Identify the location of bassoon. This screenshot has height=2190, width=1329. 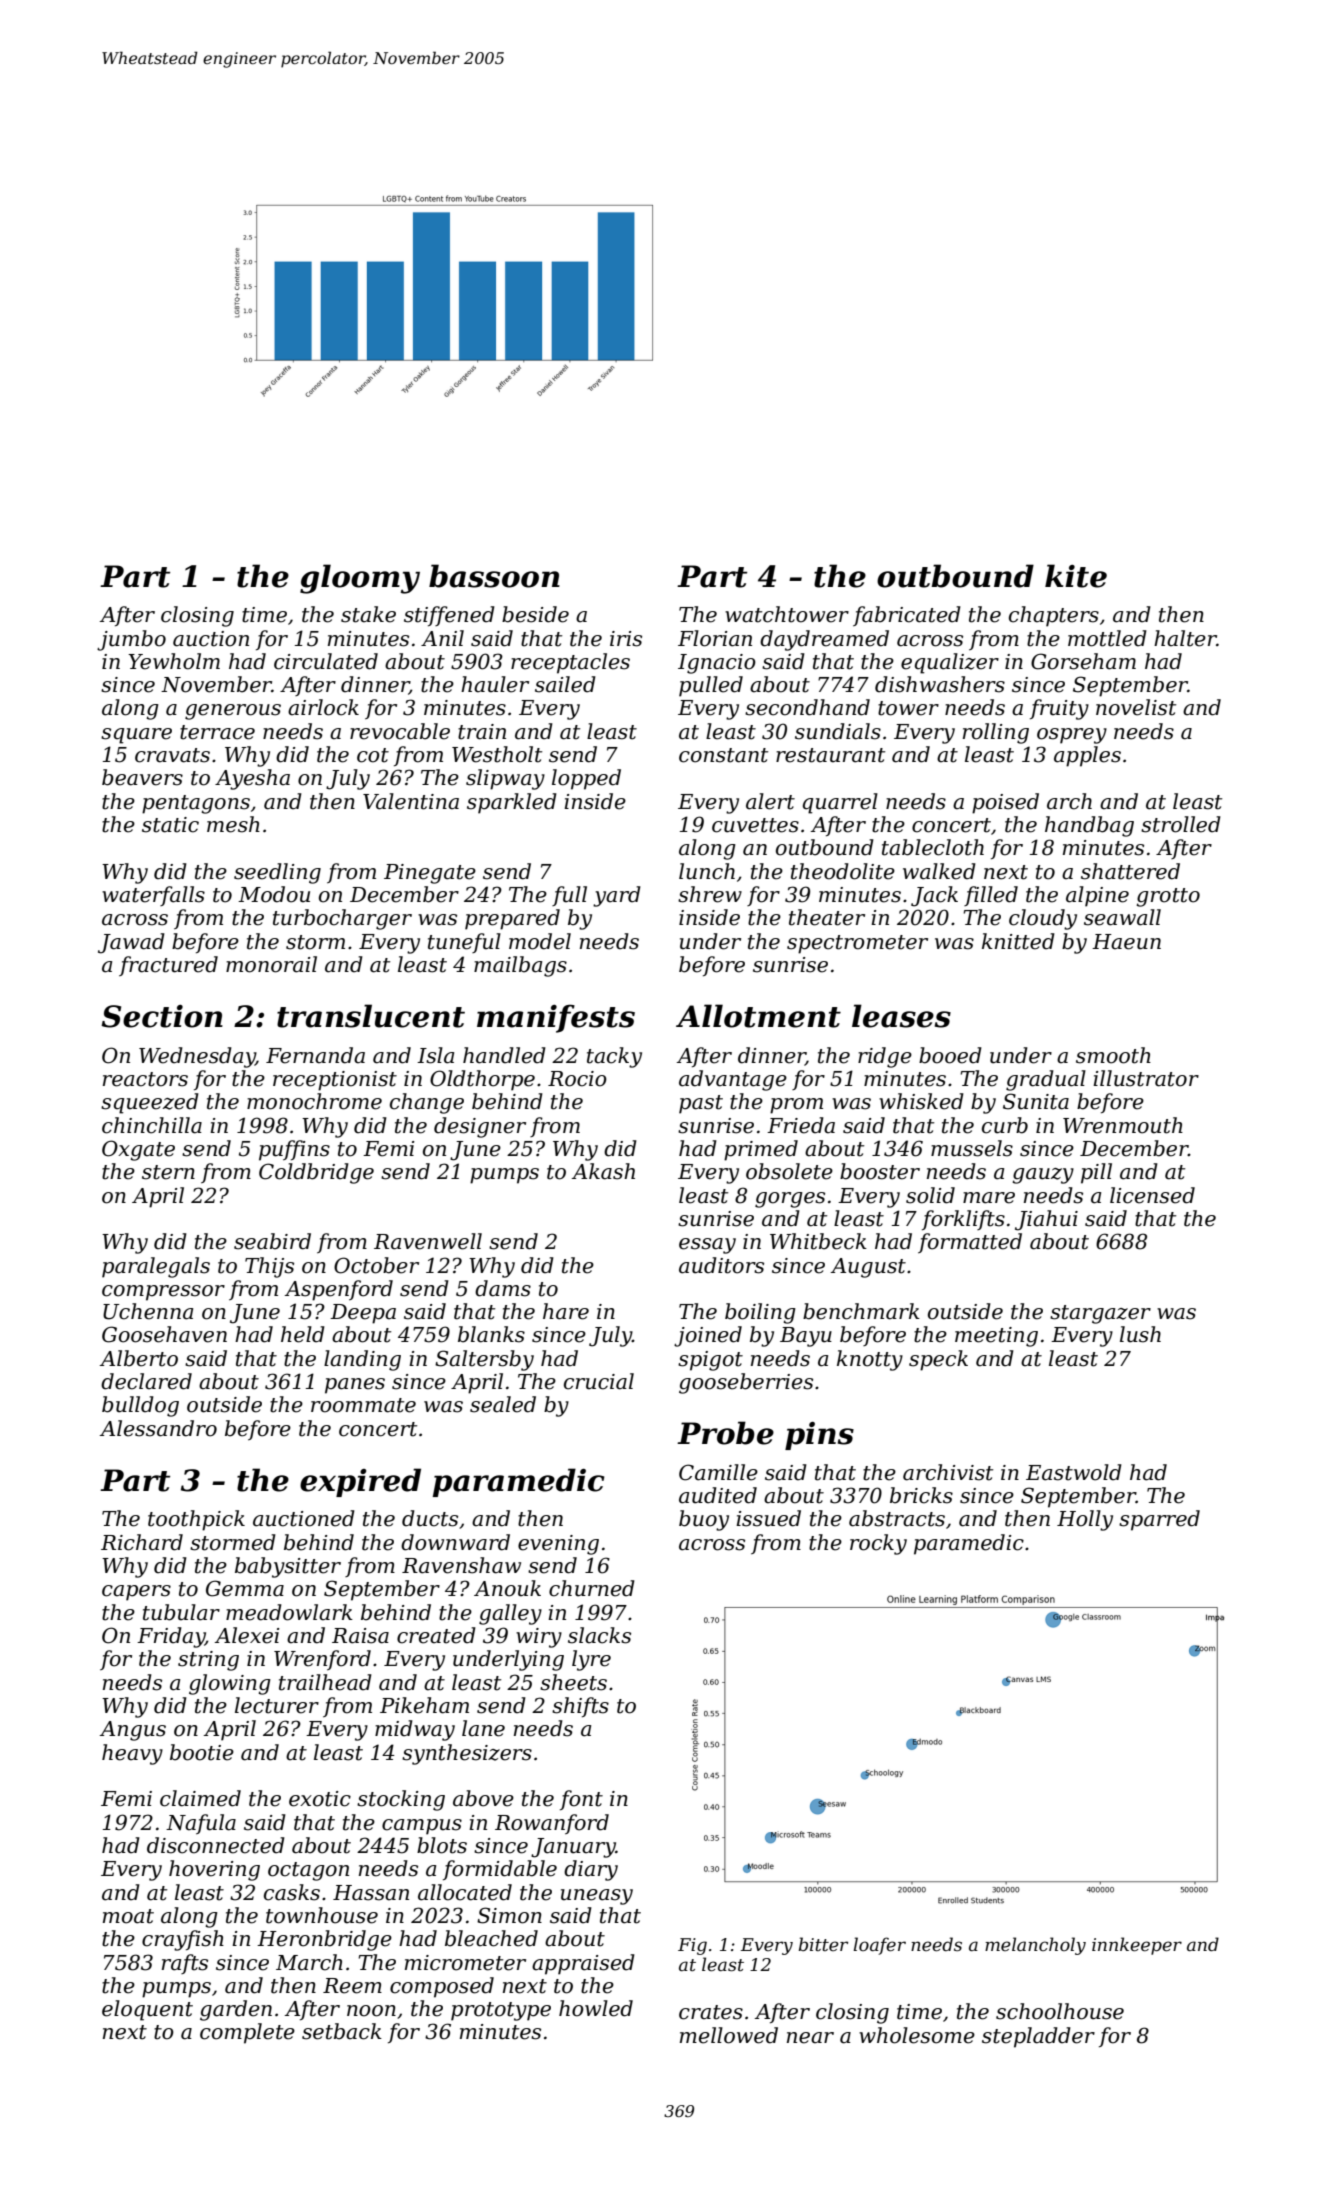
(494, 576).
